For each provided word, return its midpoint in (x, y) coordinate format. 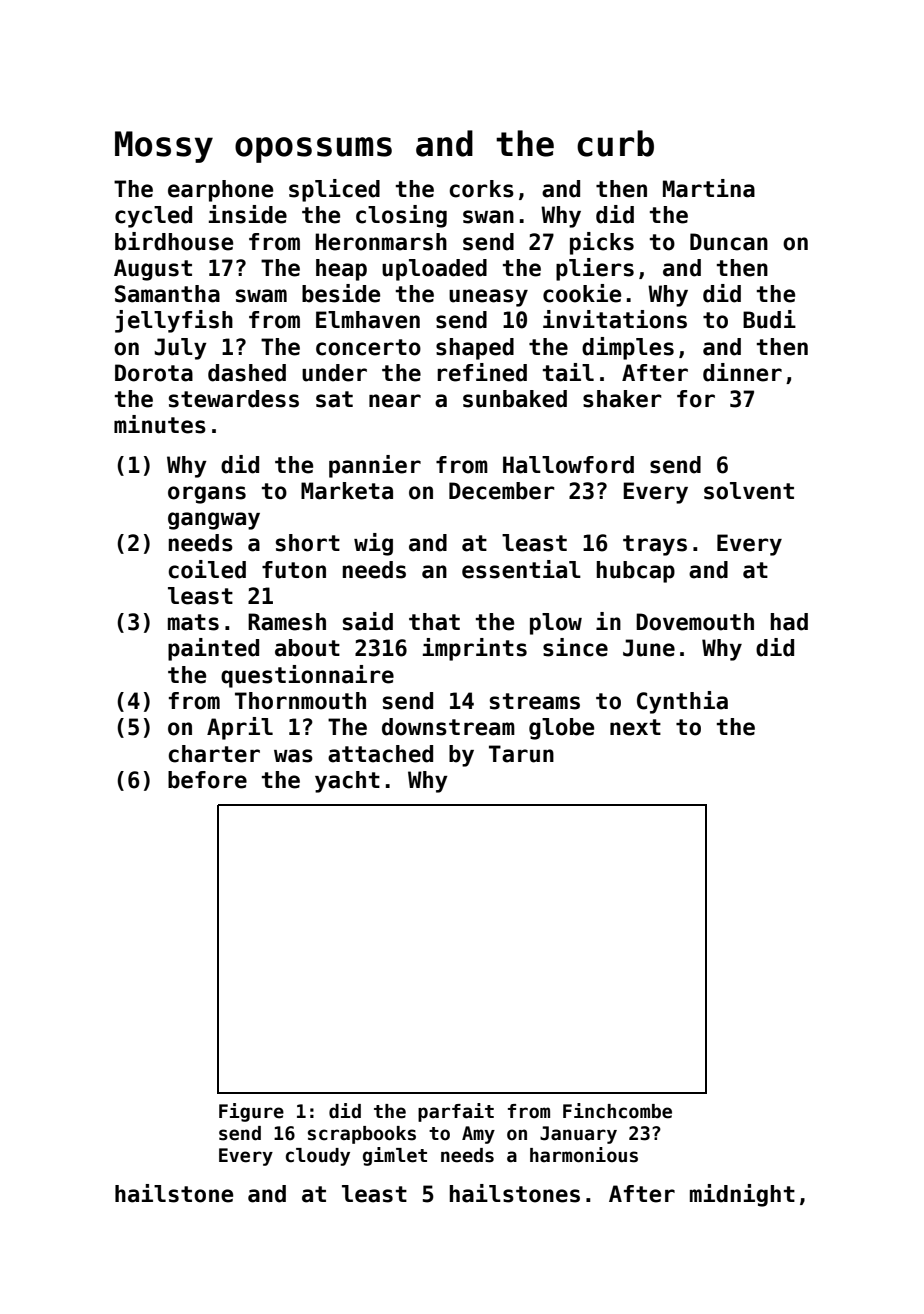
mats (193, 622)
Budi (769, 319)
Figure (251, 1112)
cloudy (318, 1157)
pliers (595, 269)
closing (401, 216)
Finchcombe (617, 1111)
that (434, 622)
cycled (153, 217)
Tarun (521, 754)
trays (655, 545)
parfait (456, 1112)
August (153, 270)
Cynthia (682, 702)
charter (214, 754)
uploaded (434, 270)
